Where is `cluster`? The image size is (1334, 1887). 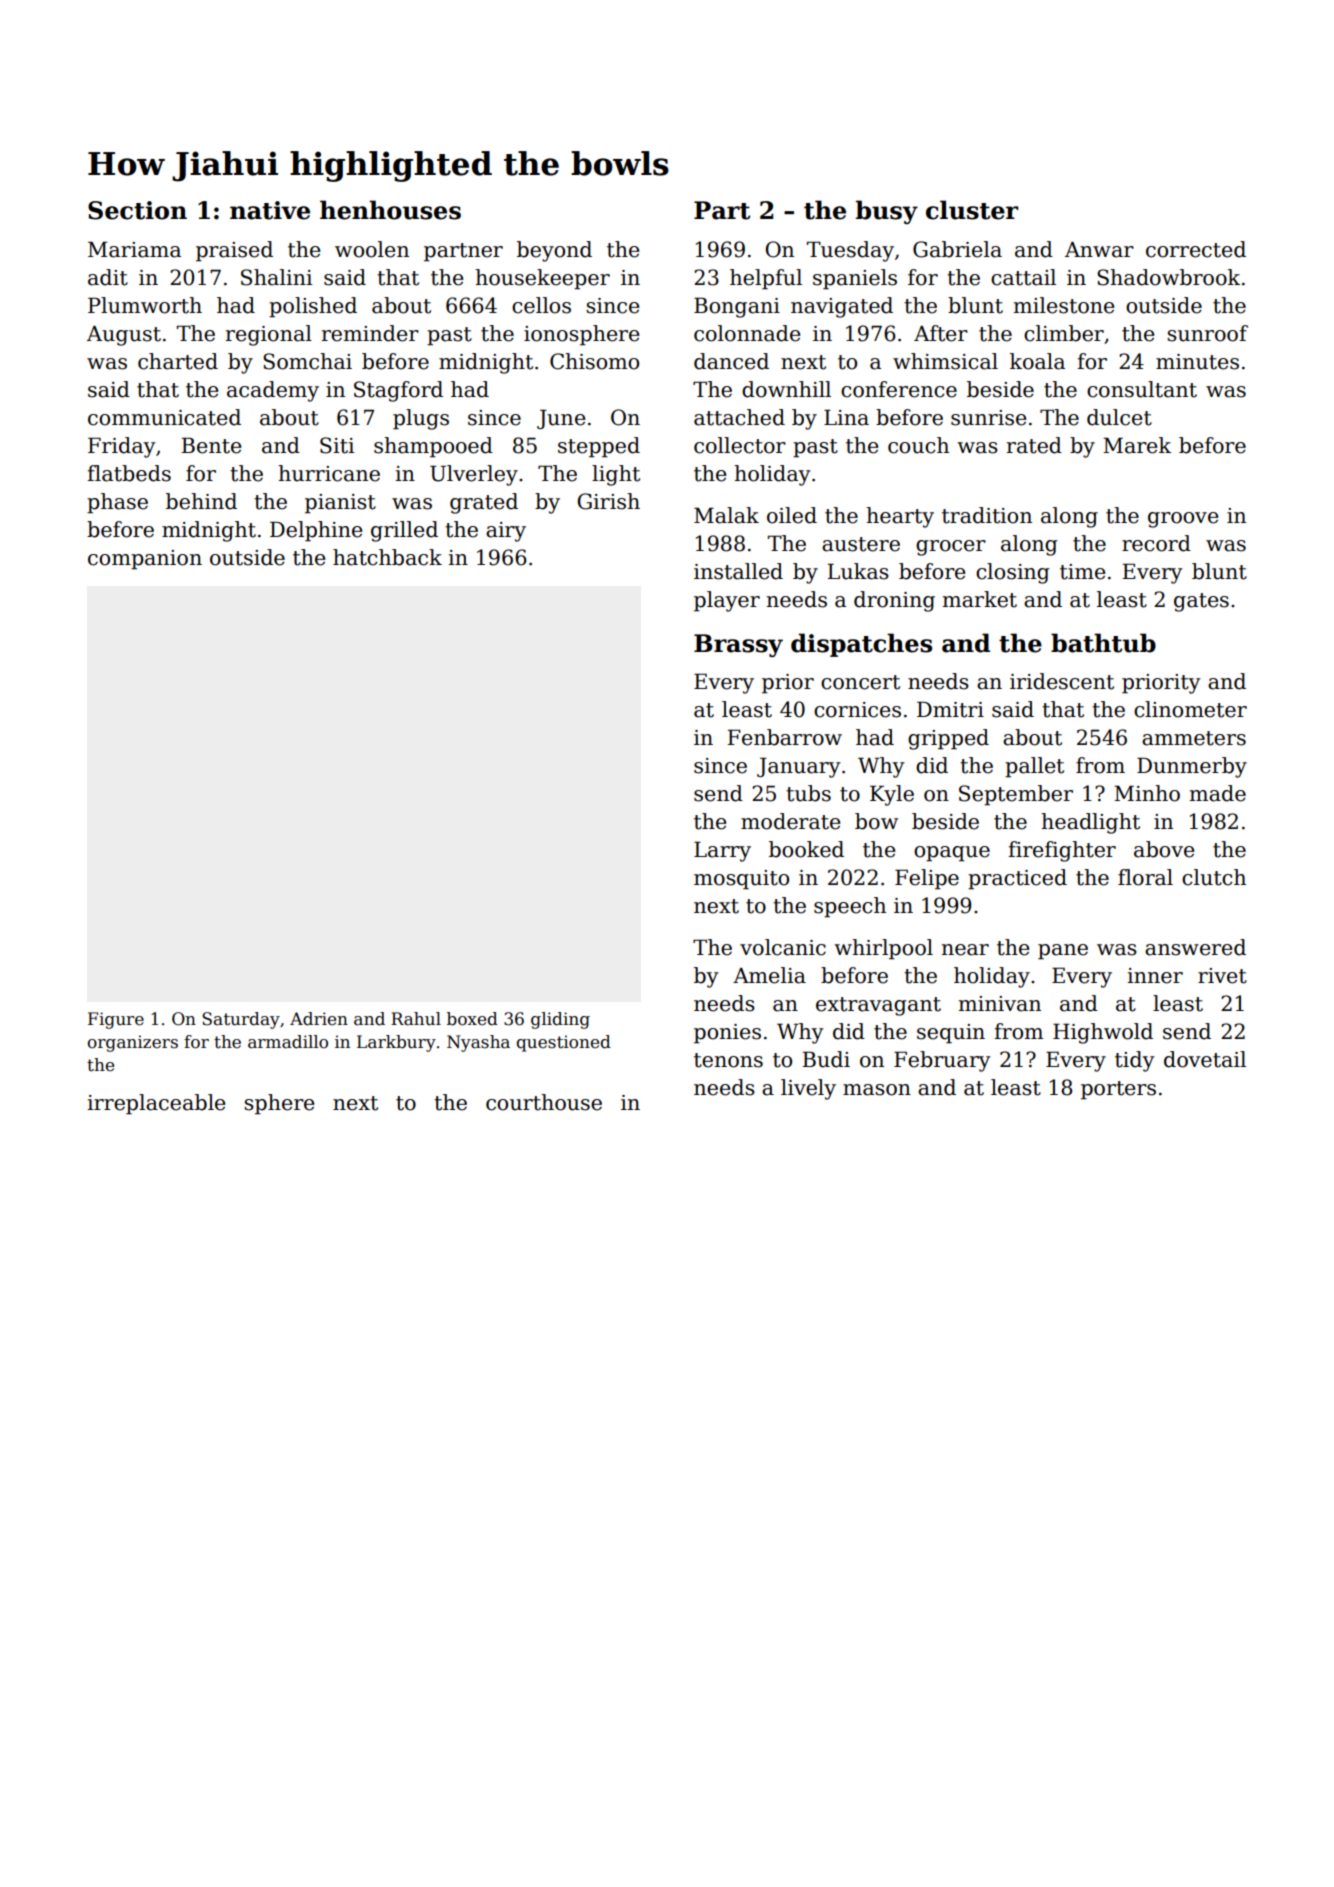
cluster is located at coordinates (972, 210).
